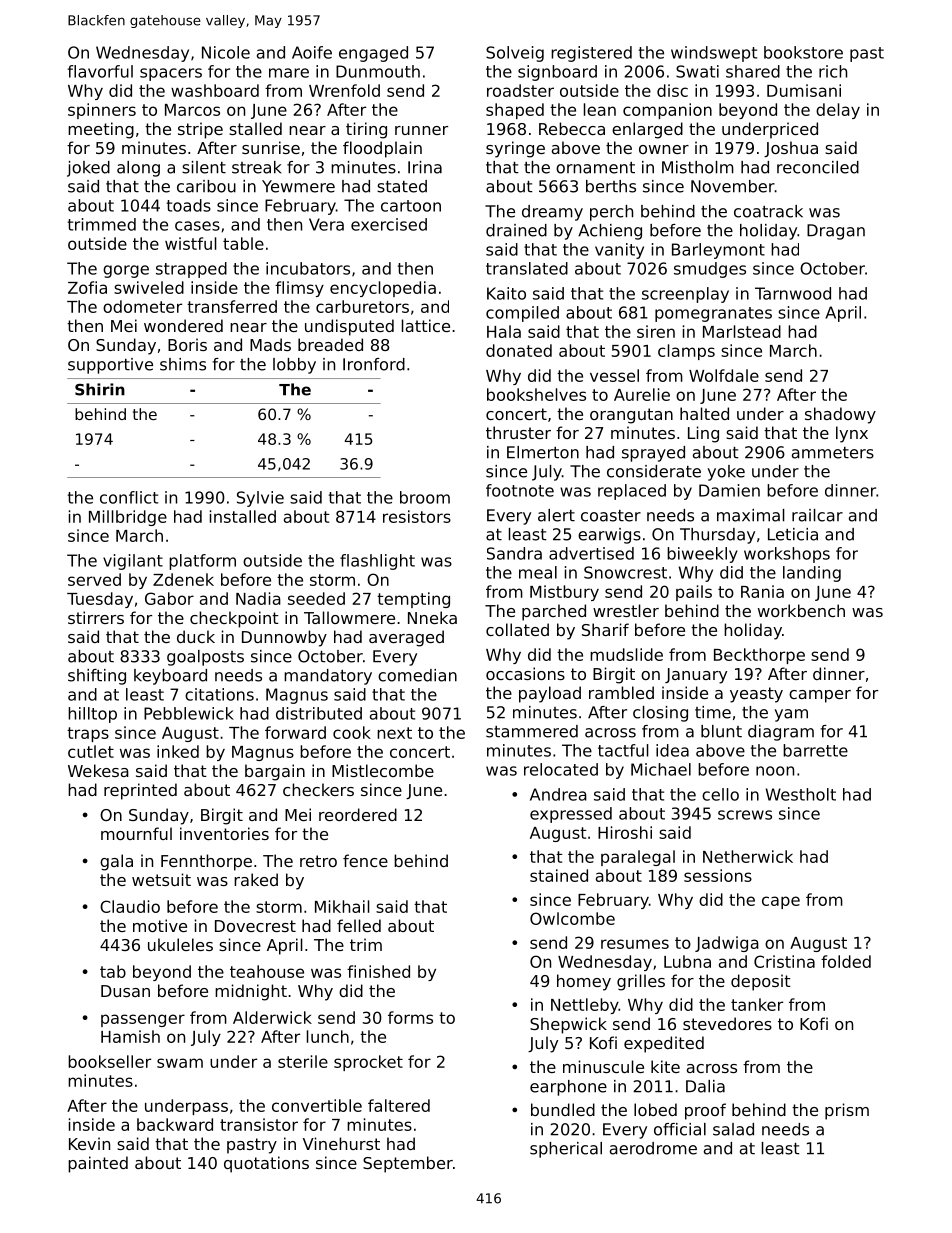 The width and height of the image is (952, 1233). What do you see at coordinates (389, 224) in the image?
I see `exercised` at bounding box center [389, 224].
